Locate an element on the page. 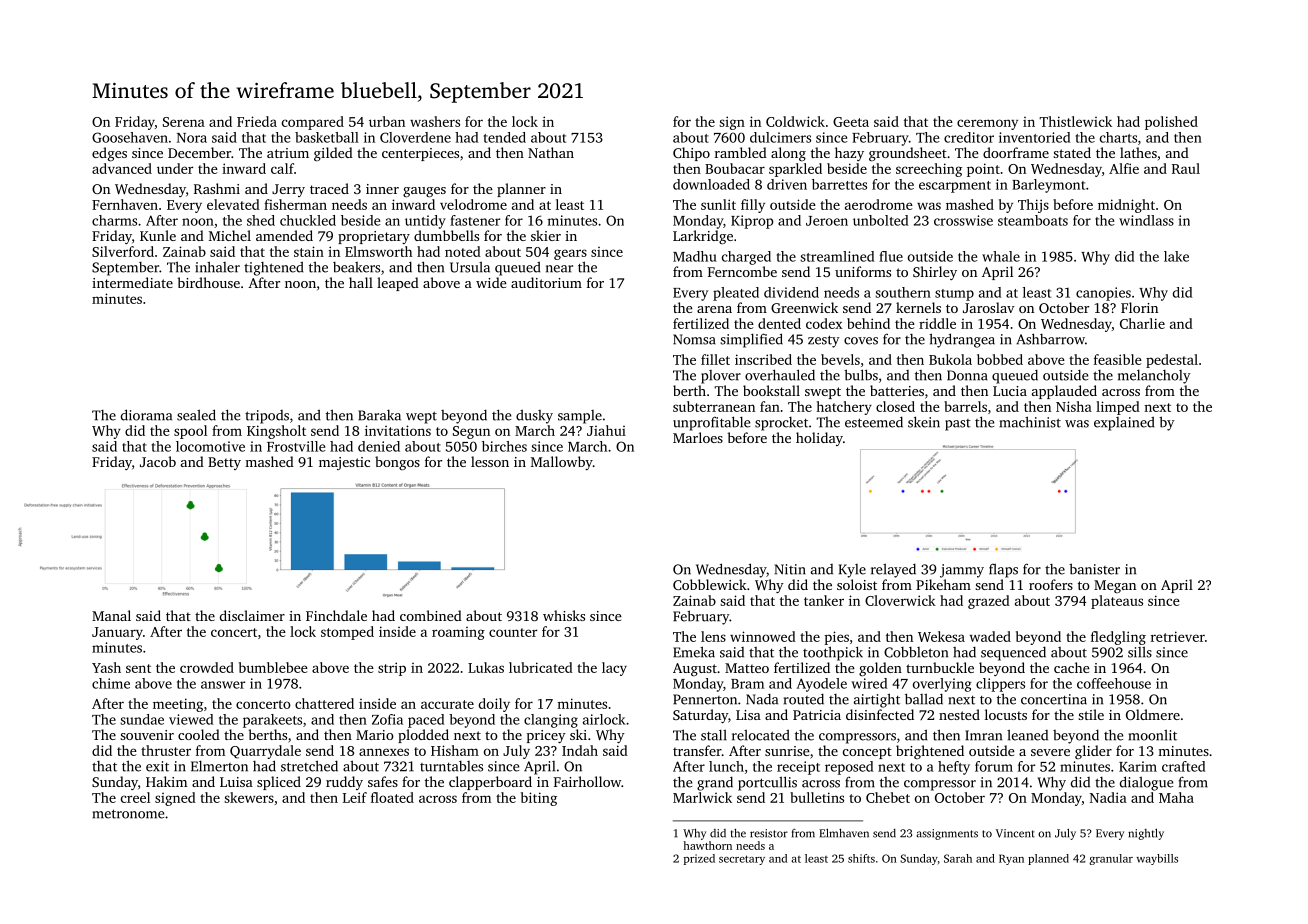 Image resolution: width=1308 pixels, height=924 pixels. noted is located at coordinates (463, 251).
